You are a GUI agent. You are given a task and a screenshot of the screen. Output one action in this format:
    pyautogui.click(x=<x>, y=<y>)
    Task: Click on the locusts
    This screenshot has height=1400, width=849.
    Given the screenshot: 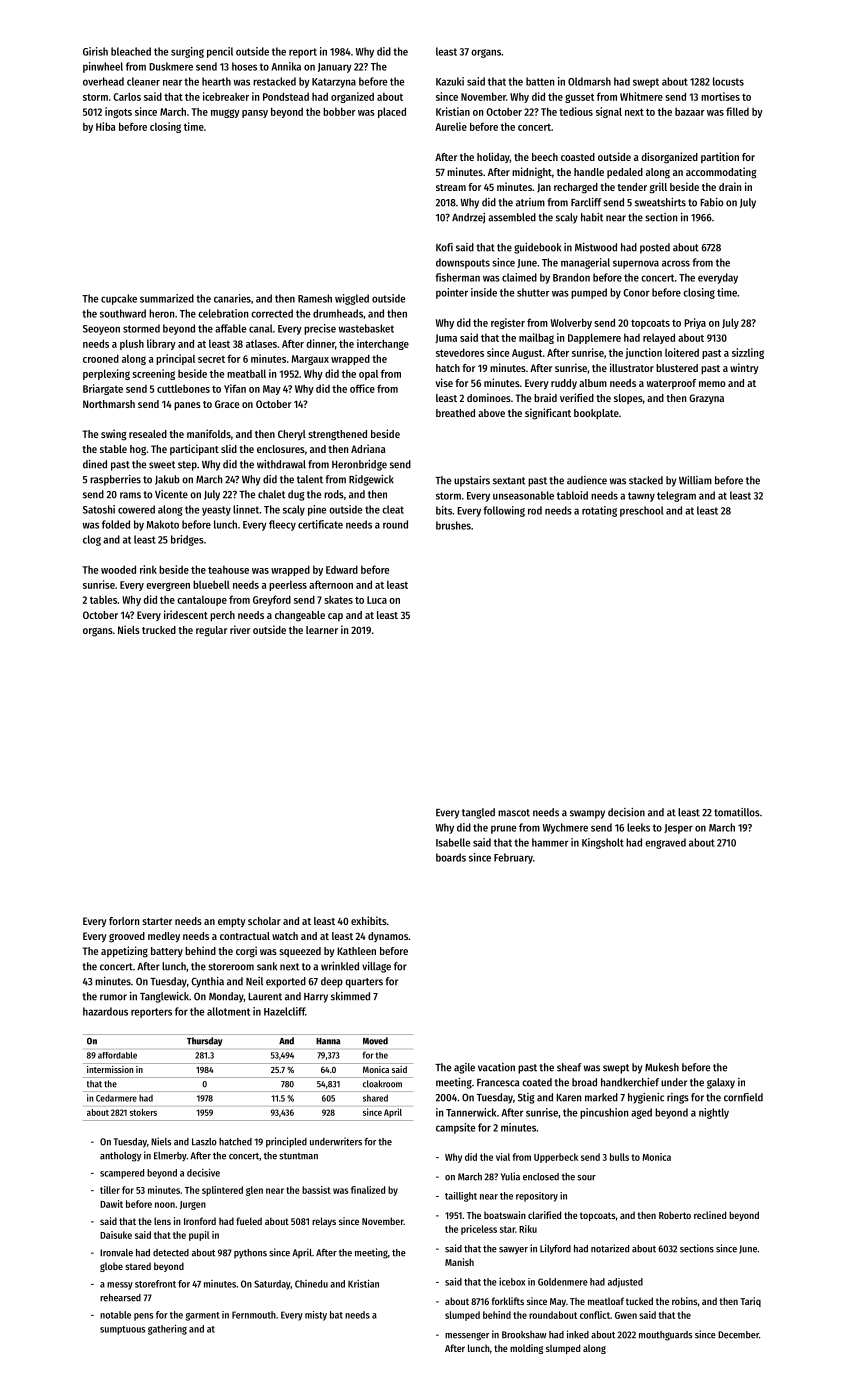 What is the action you would take?
    pyautogui.click(x=728, y=81)
